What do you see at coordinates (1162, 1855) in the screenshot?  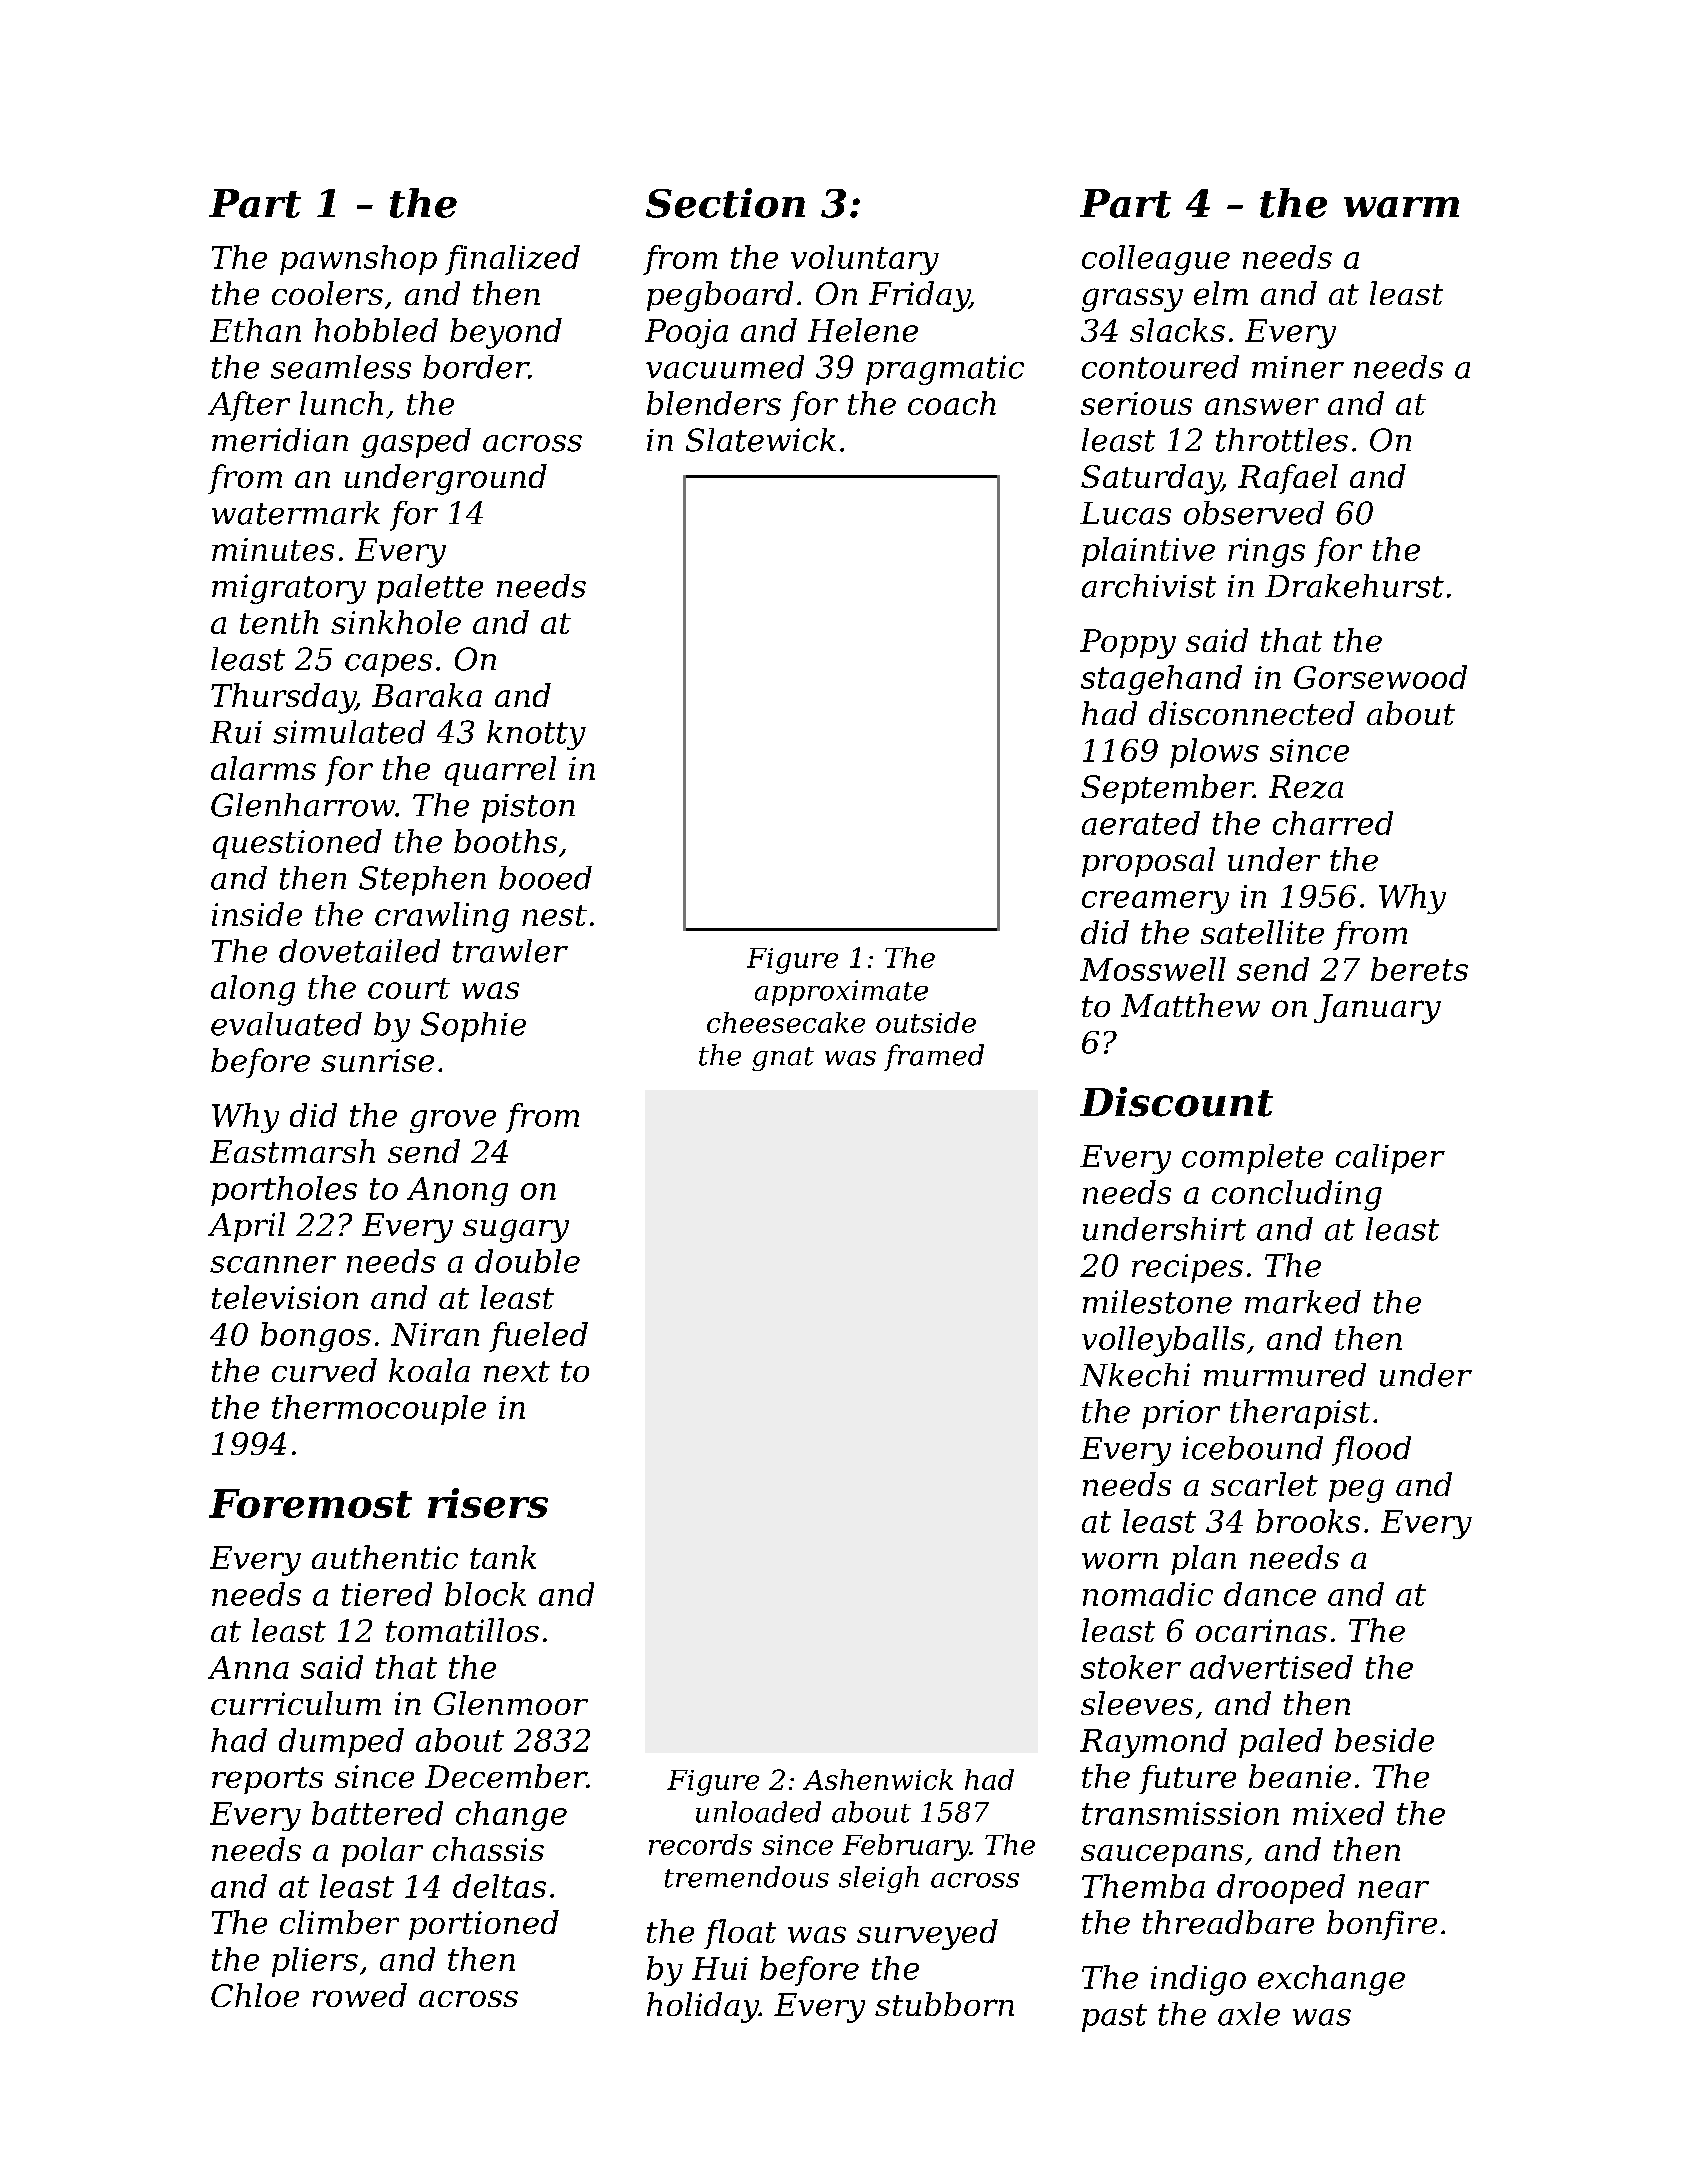 I see `saucepans` at bounding box center [1162, 1855].
